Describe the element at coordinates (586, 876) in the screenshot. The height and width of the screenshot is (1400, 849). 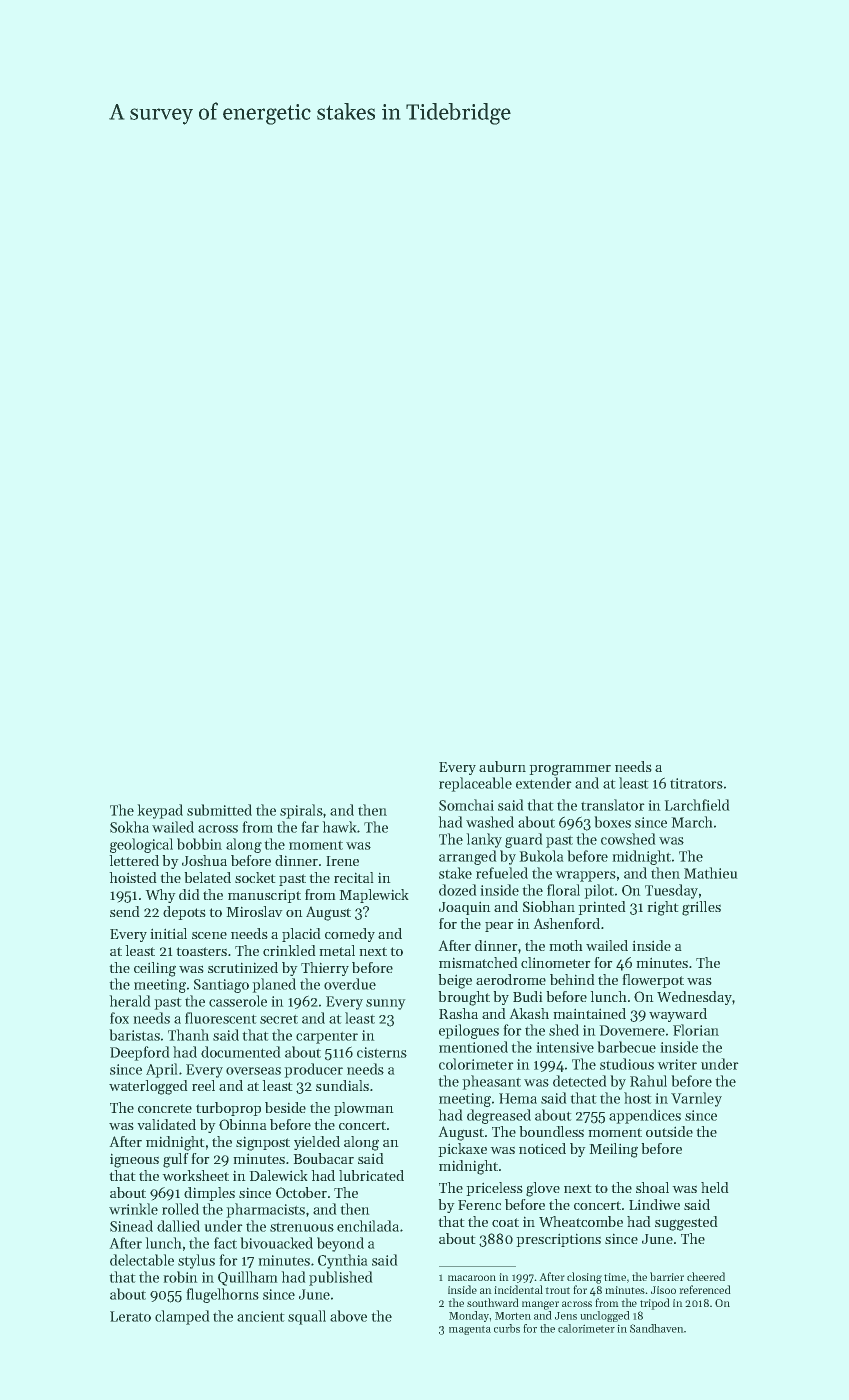
I see `wrappers` at that location.
